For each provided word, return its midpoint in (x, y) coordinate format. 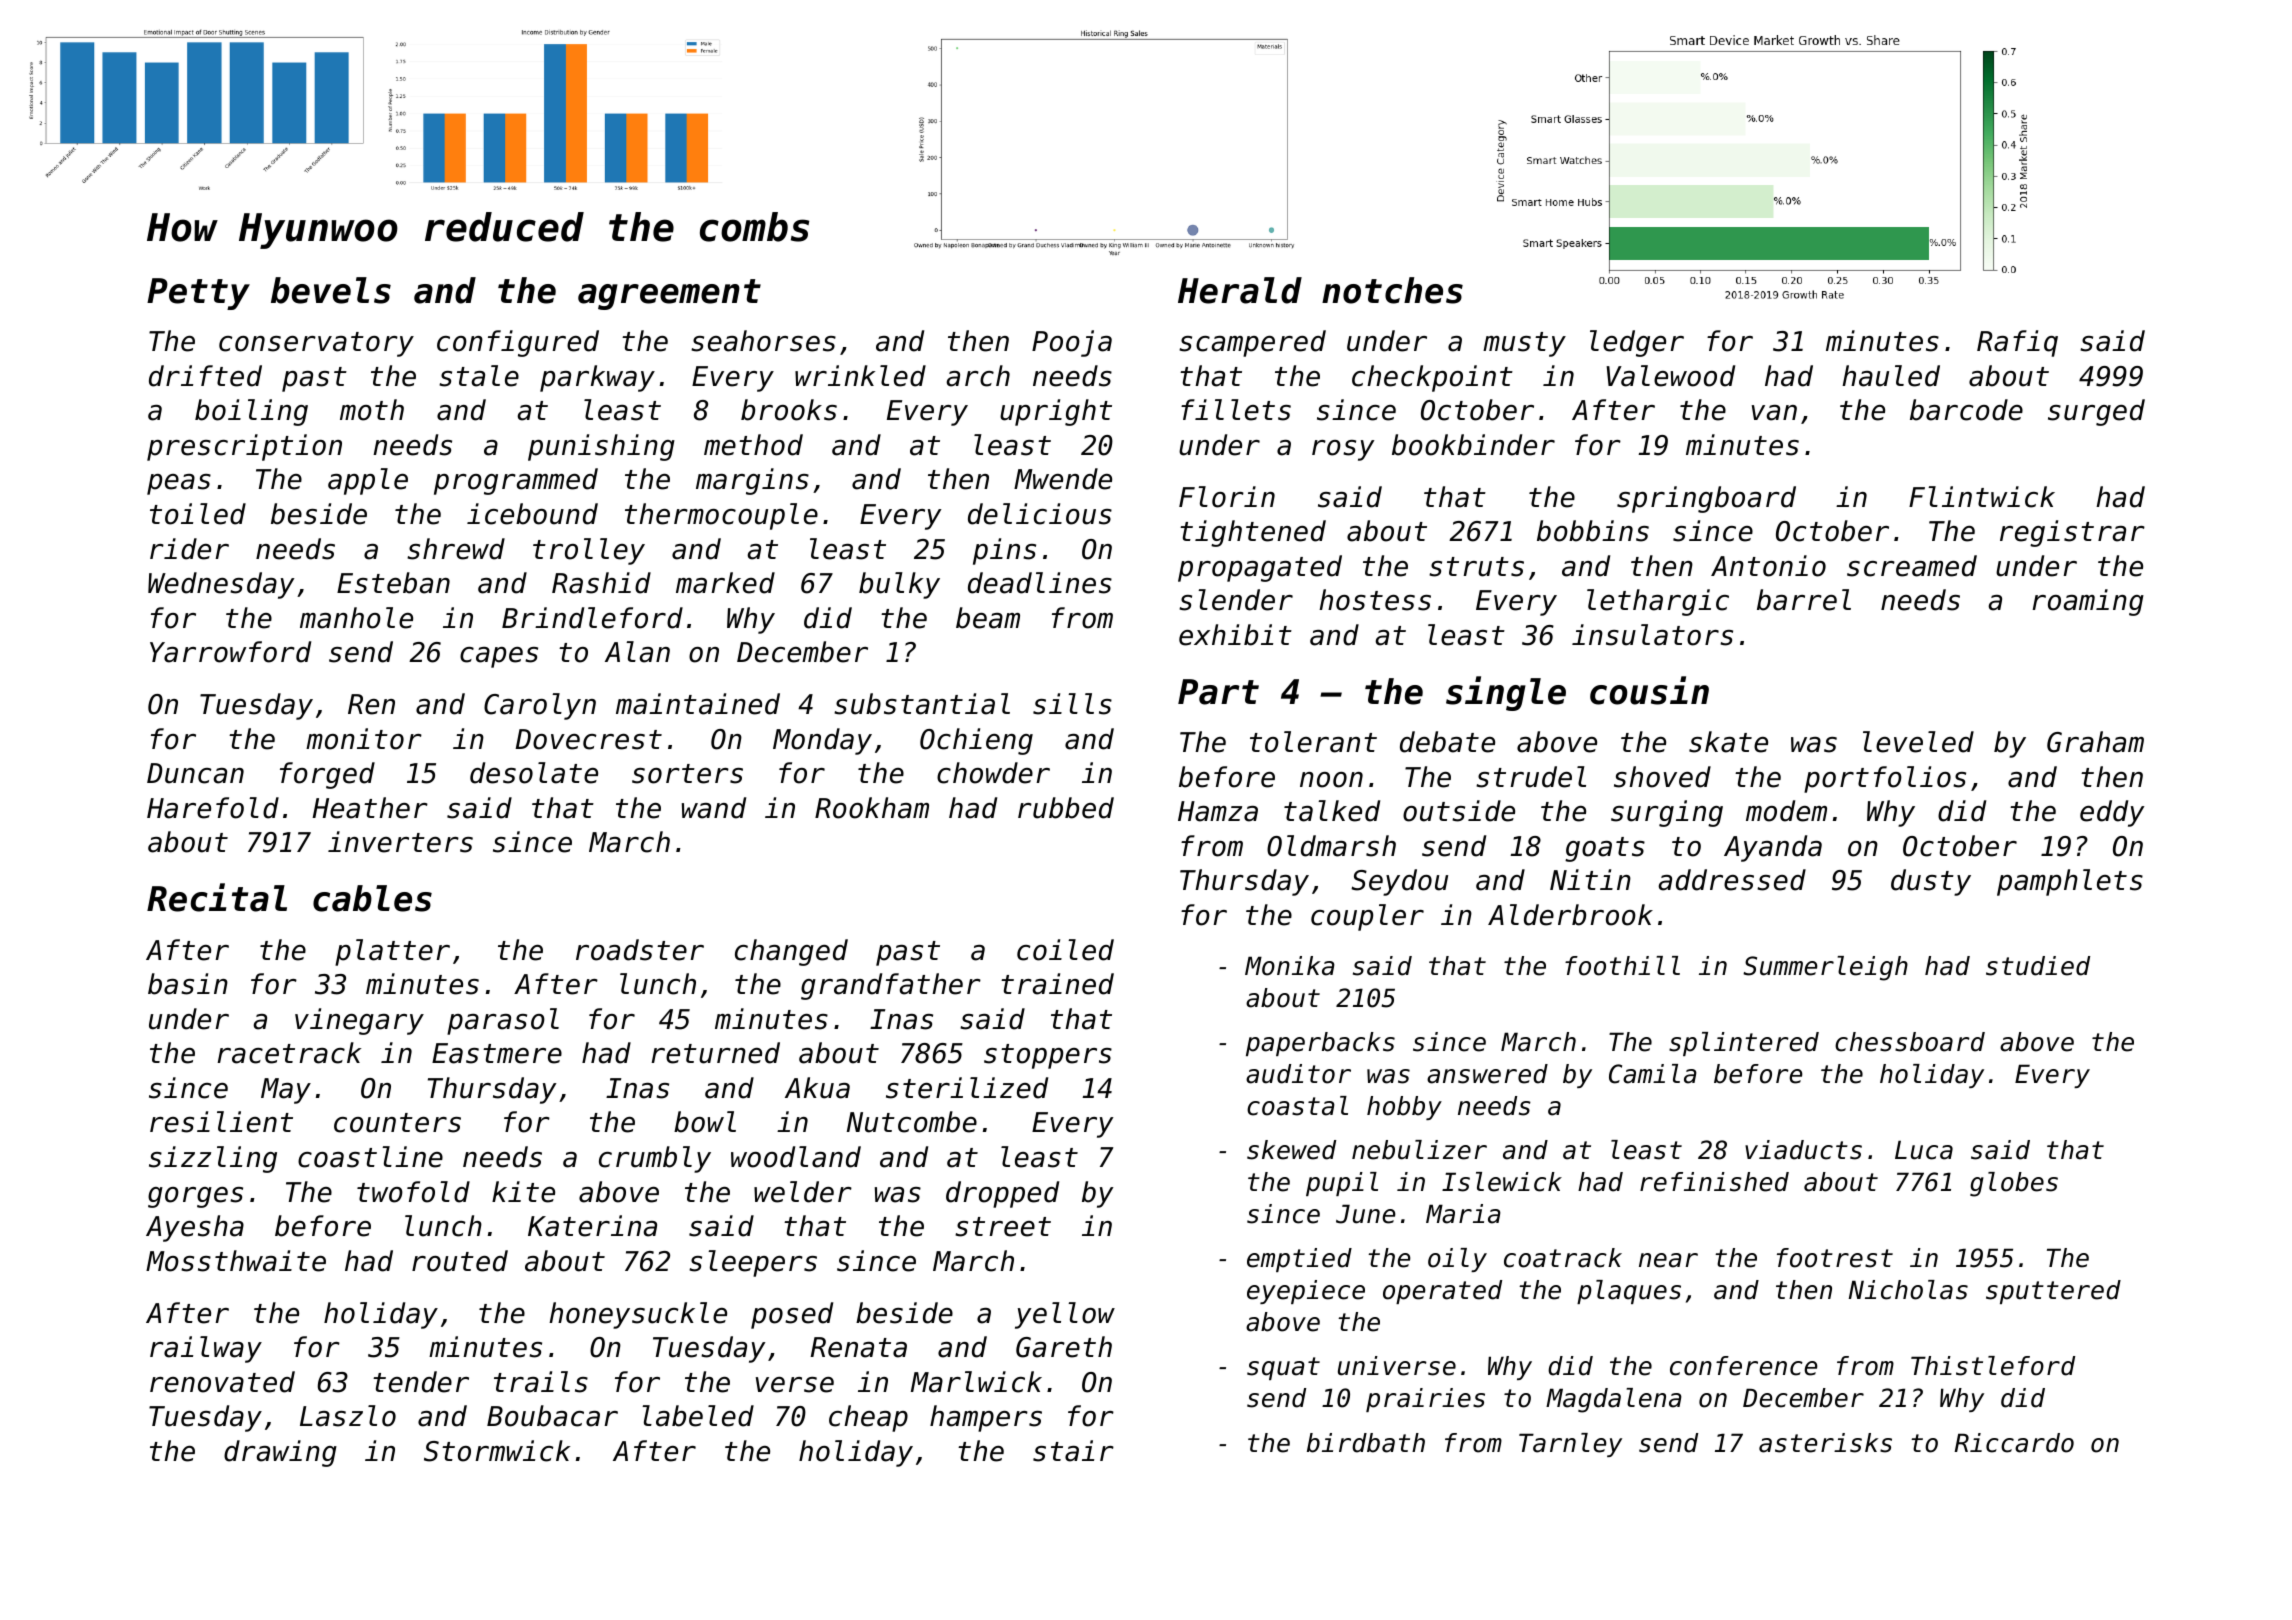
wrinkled (860, 376)
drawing (280, 1453)
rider (189, 549)
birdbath (1366, 1443)
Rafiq (2017, 343)
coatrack (1563, 1258)
